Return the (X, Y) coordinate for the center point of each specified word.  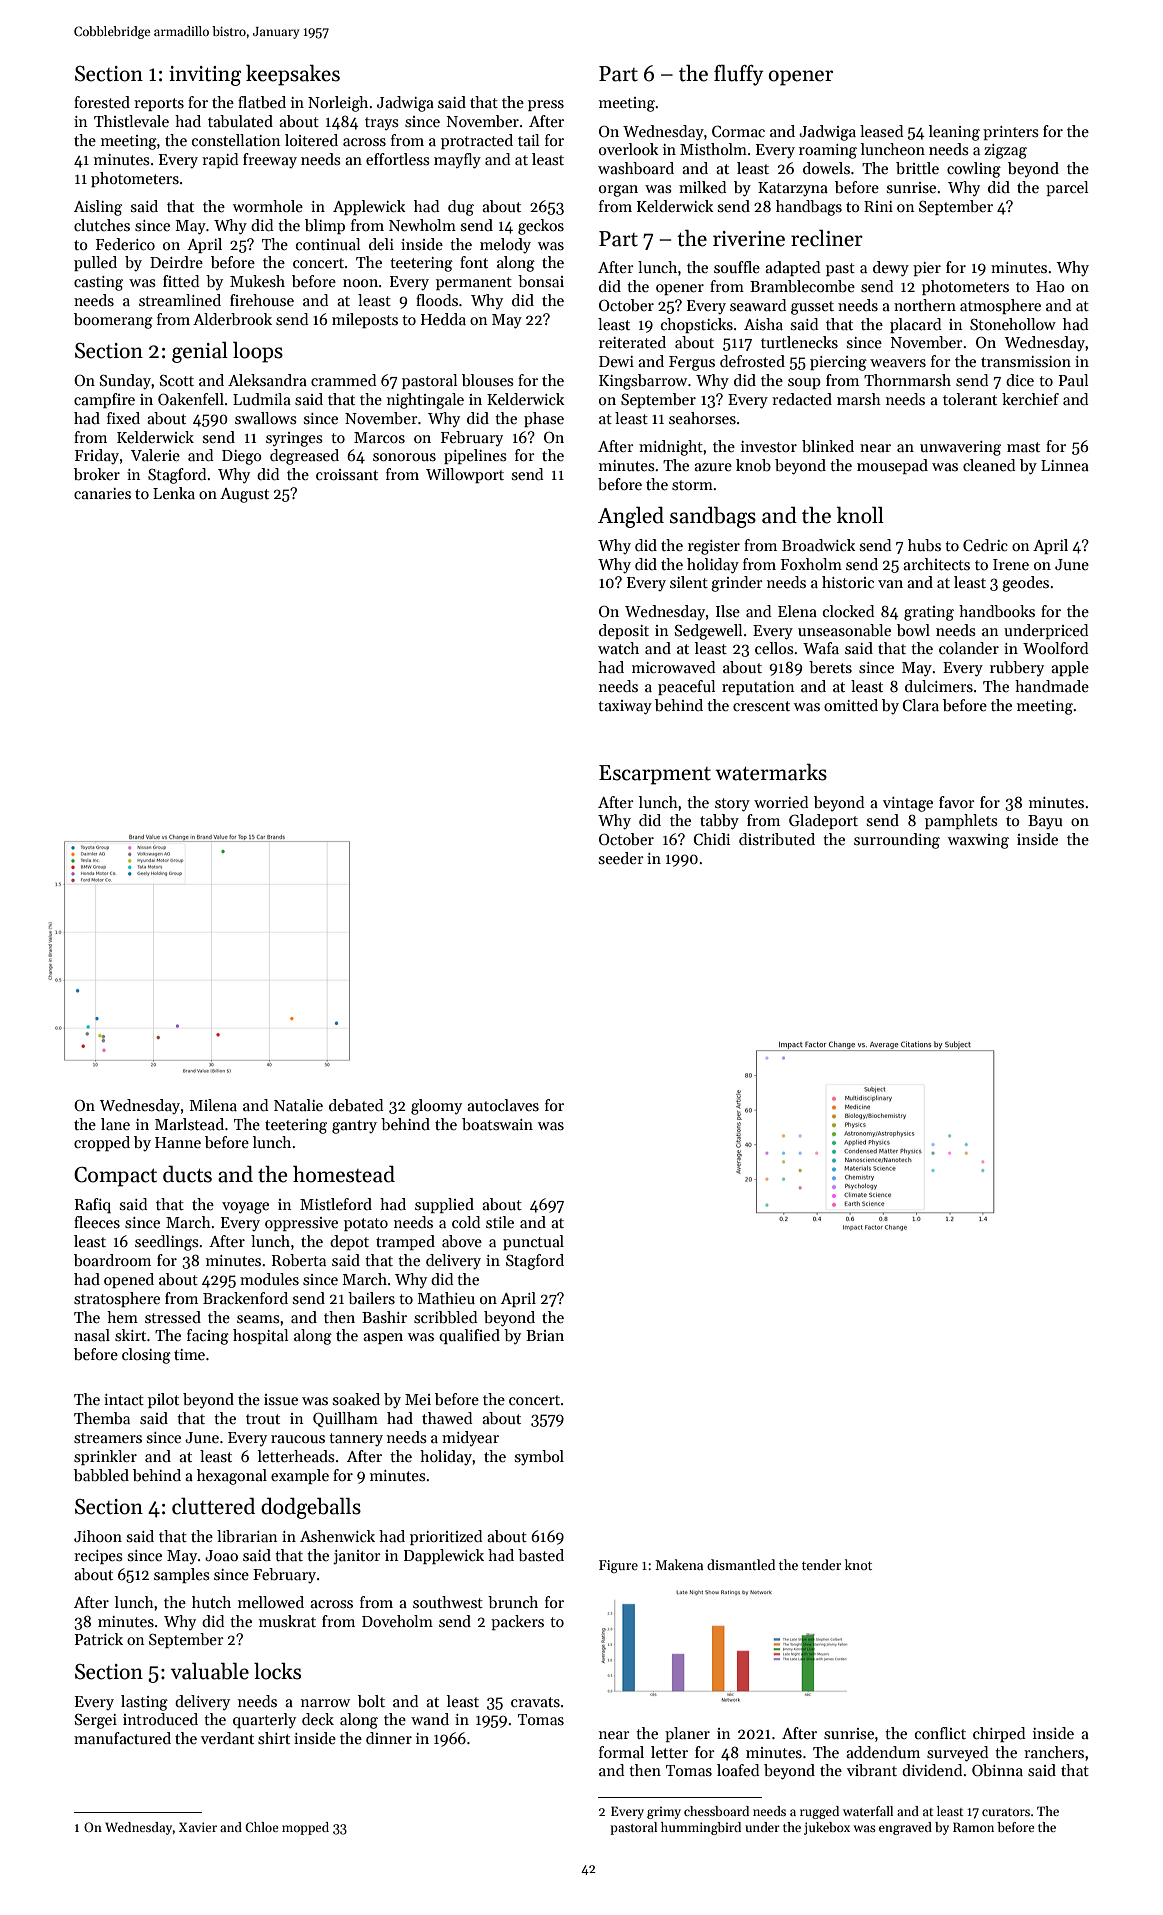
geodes (1025, 584)
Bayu (1045, 822)
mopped (305, 1828)
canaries (102, 493)
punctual (533, 1242)
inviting (205, 76)
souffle (737, 267)
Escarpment (655, 775)
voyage (245, 1208)
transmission (1026, 361)
